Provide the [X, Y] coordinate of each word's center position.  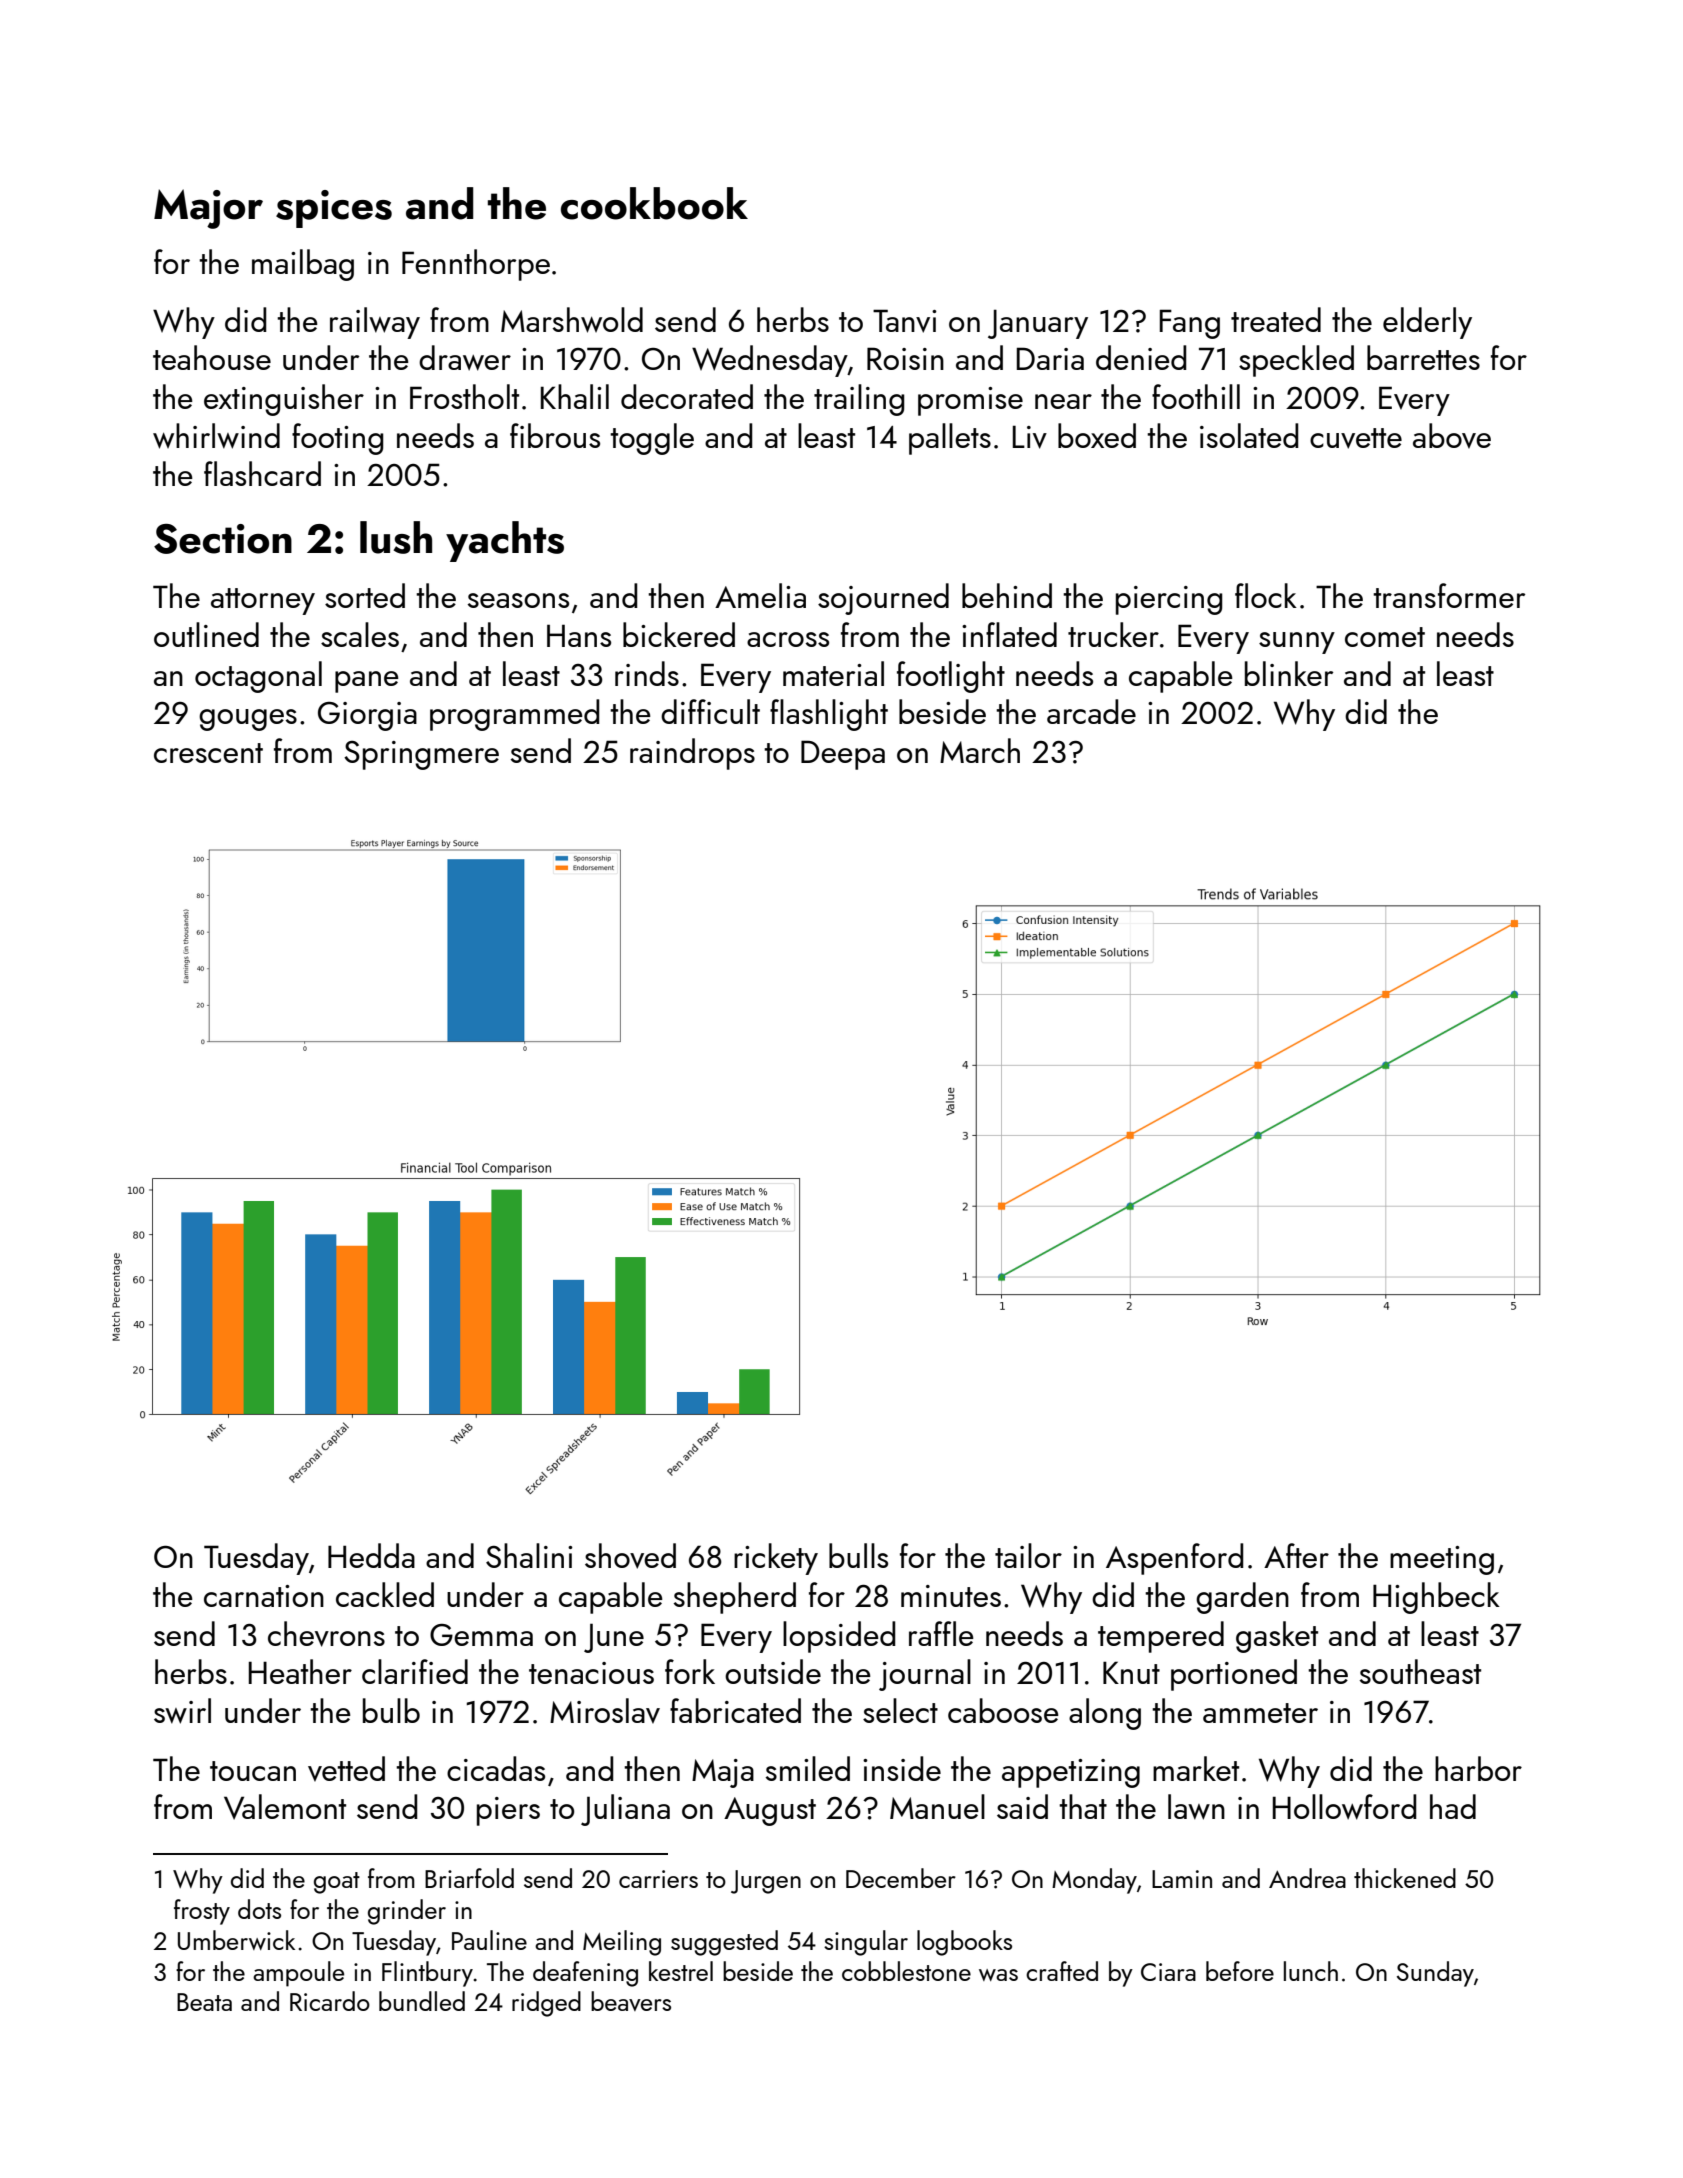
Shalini [529, 1555]
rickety [776, 1559]
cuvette [1356, 438]
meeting [1442, 1560]
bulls [858, 1555]
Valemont [285, 1807]
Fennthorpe [476, 265]
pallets [950, 439]
